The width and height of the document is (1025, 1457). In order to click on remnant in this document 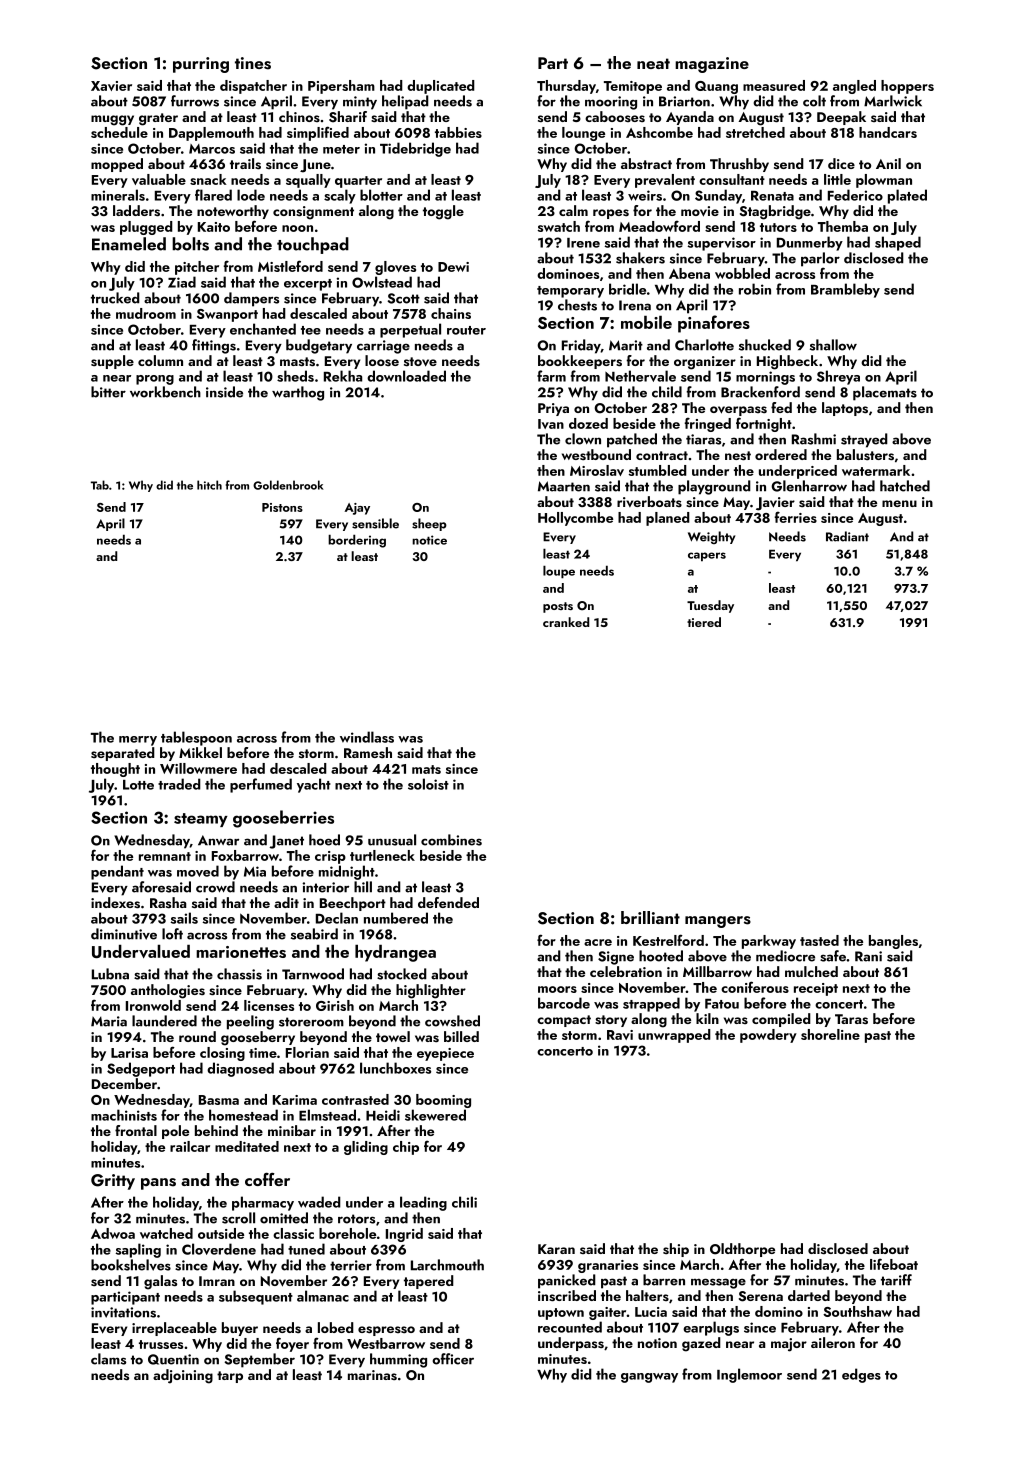, I will do `click(165, 856)`.
